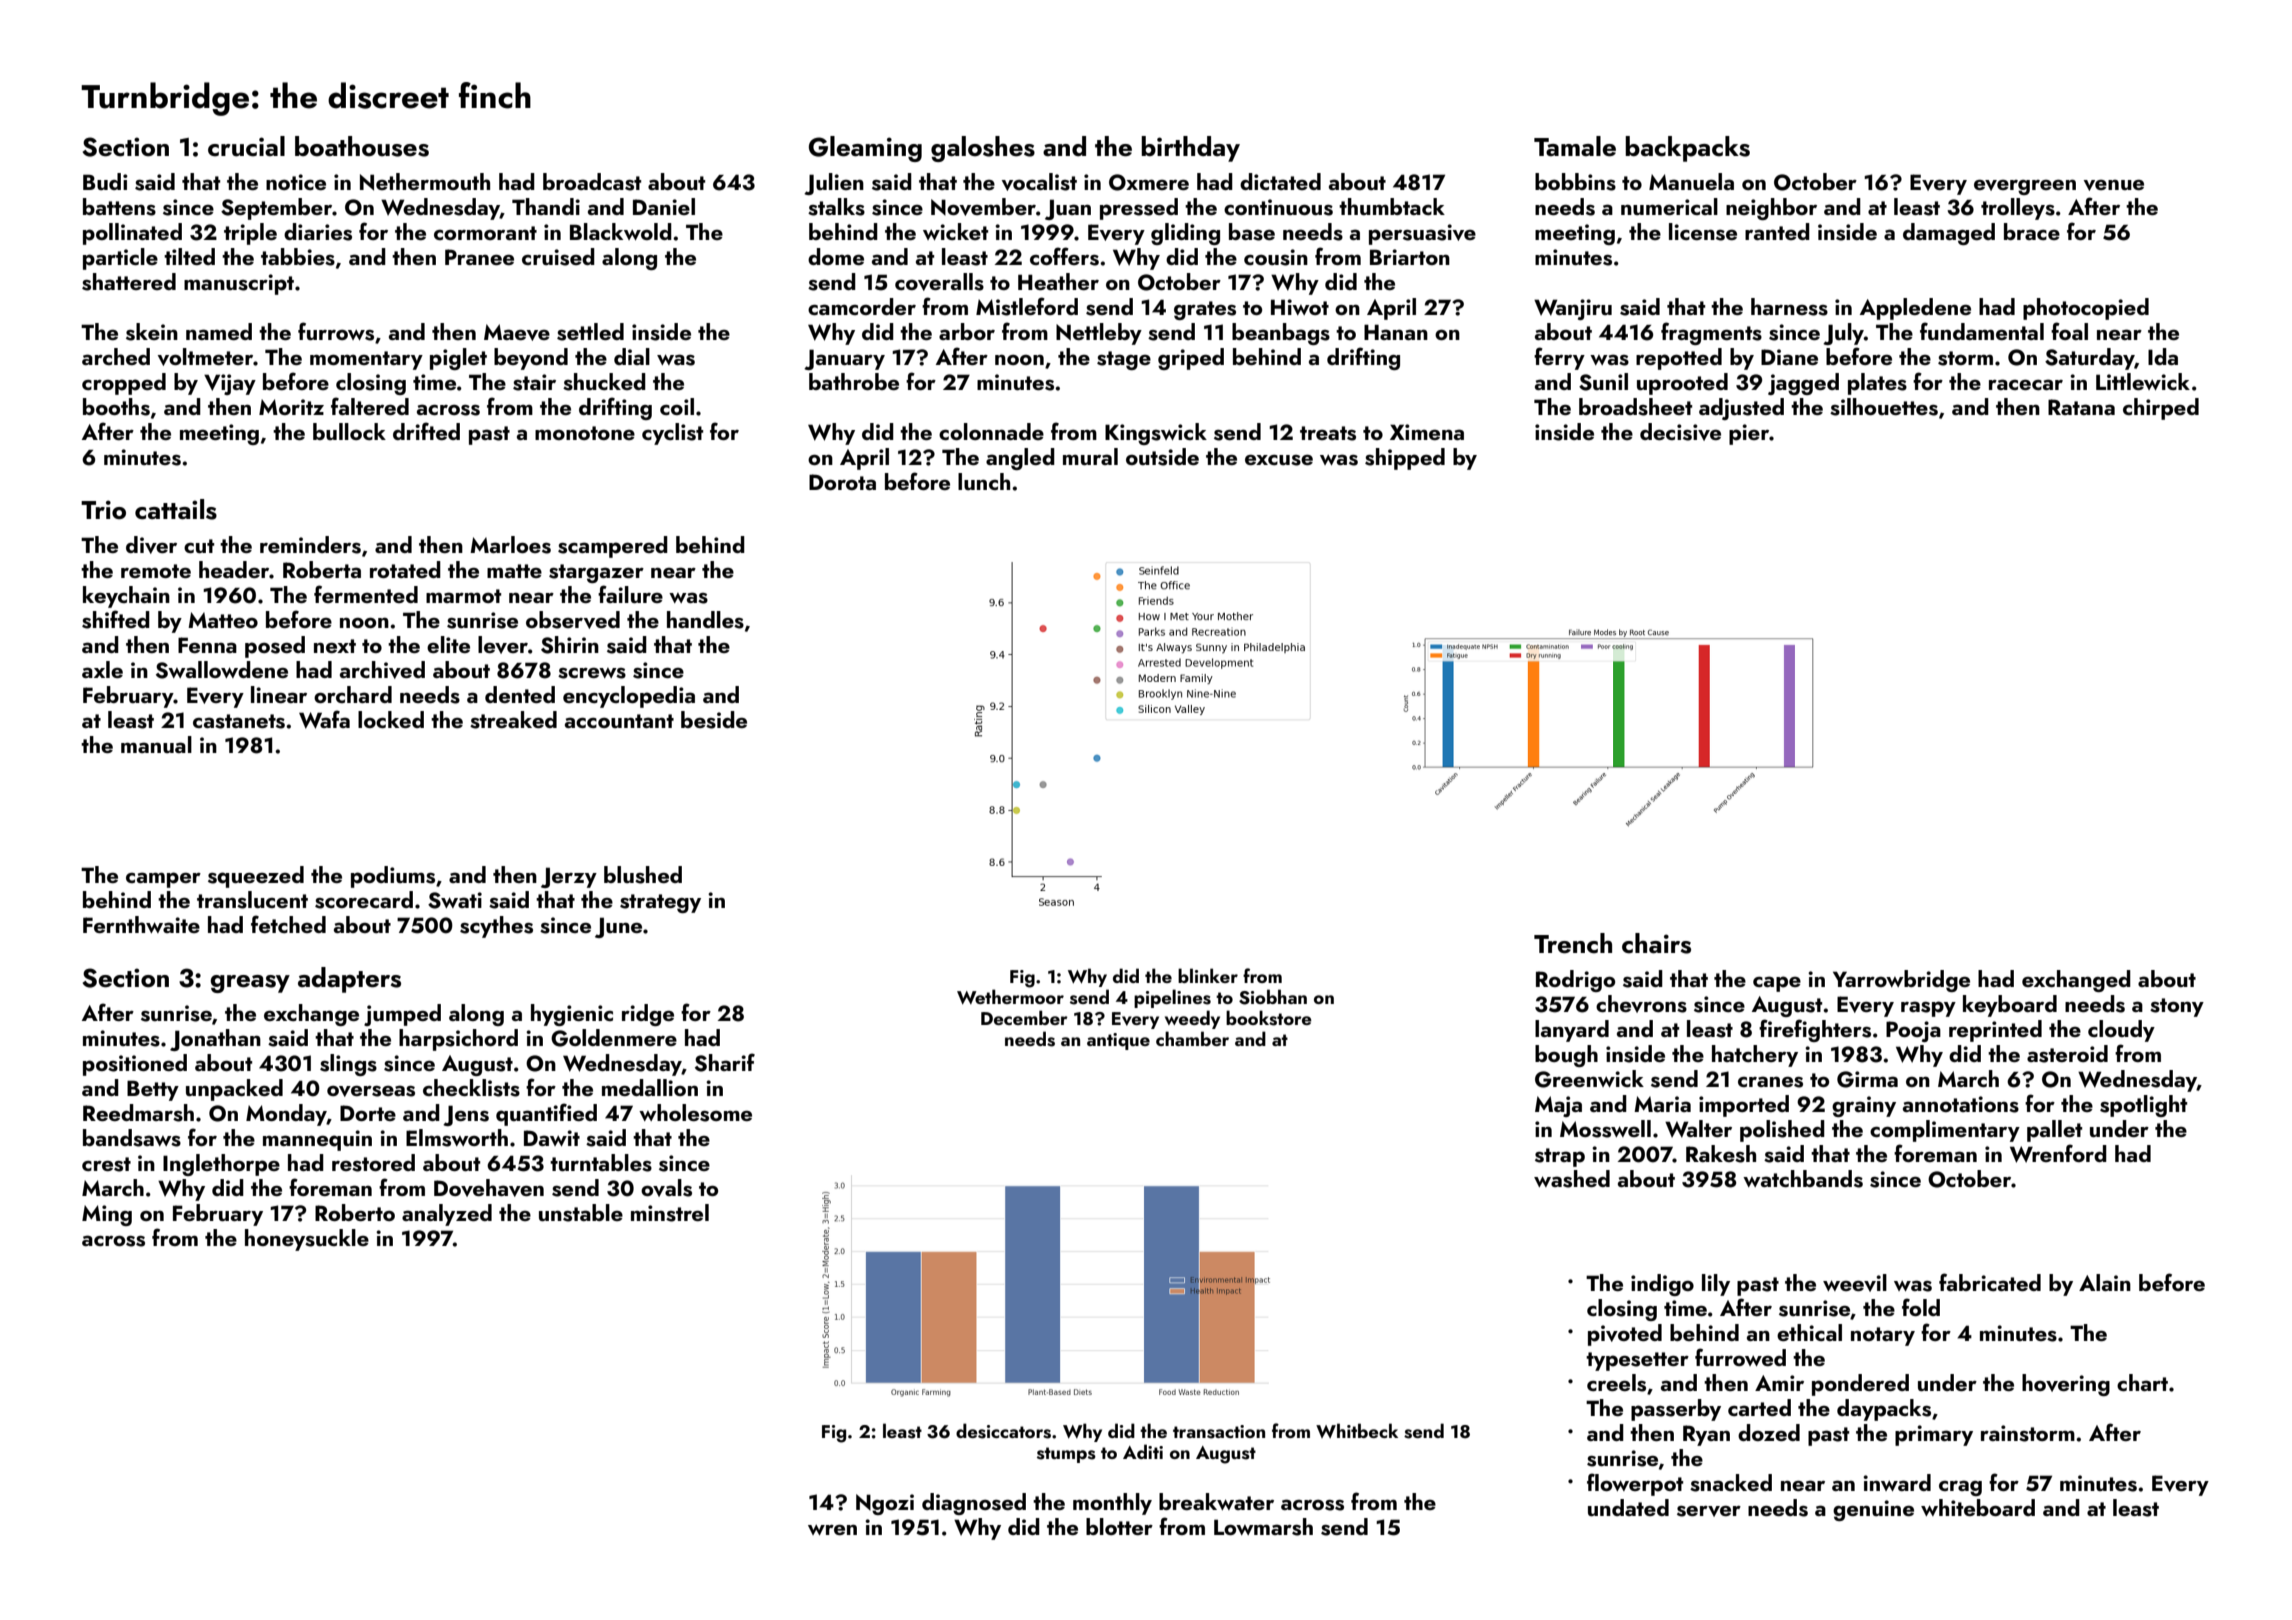  I want to click on chirped, so click(2161, 409).
